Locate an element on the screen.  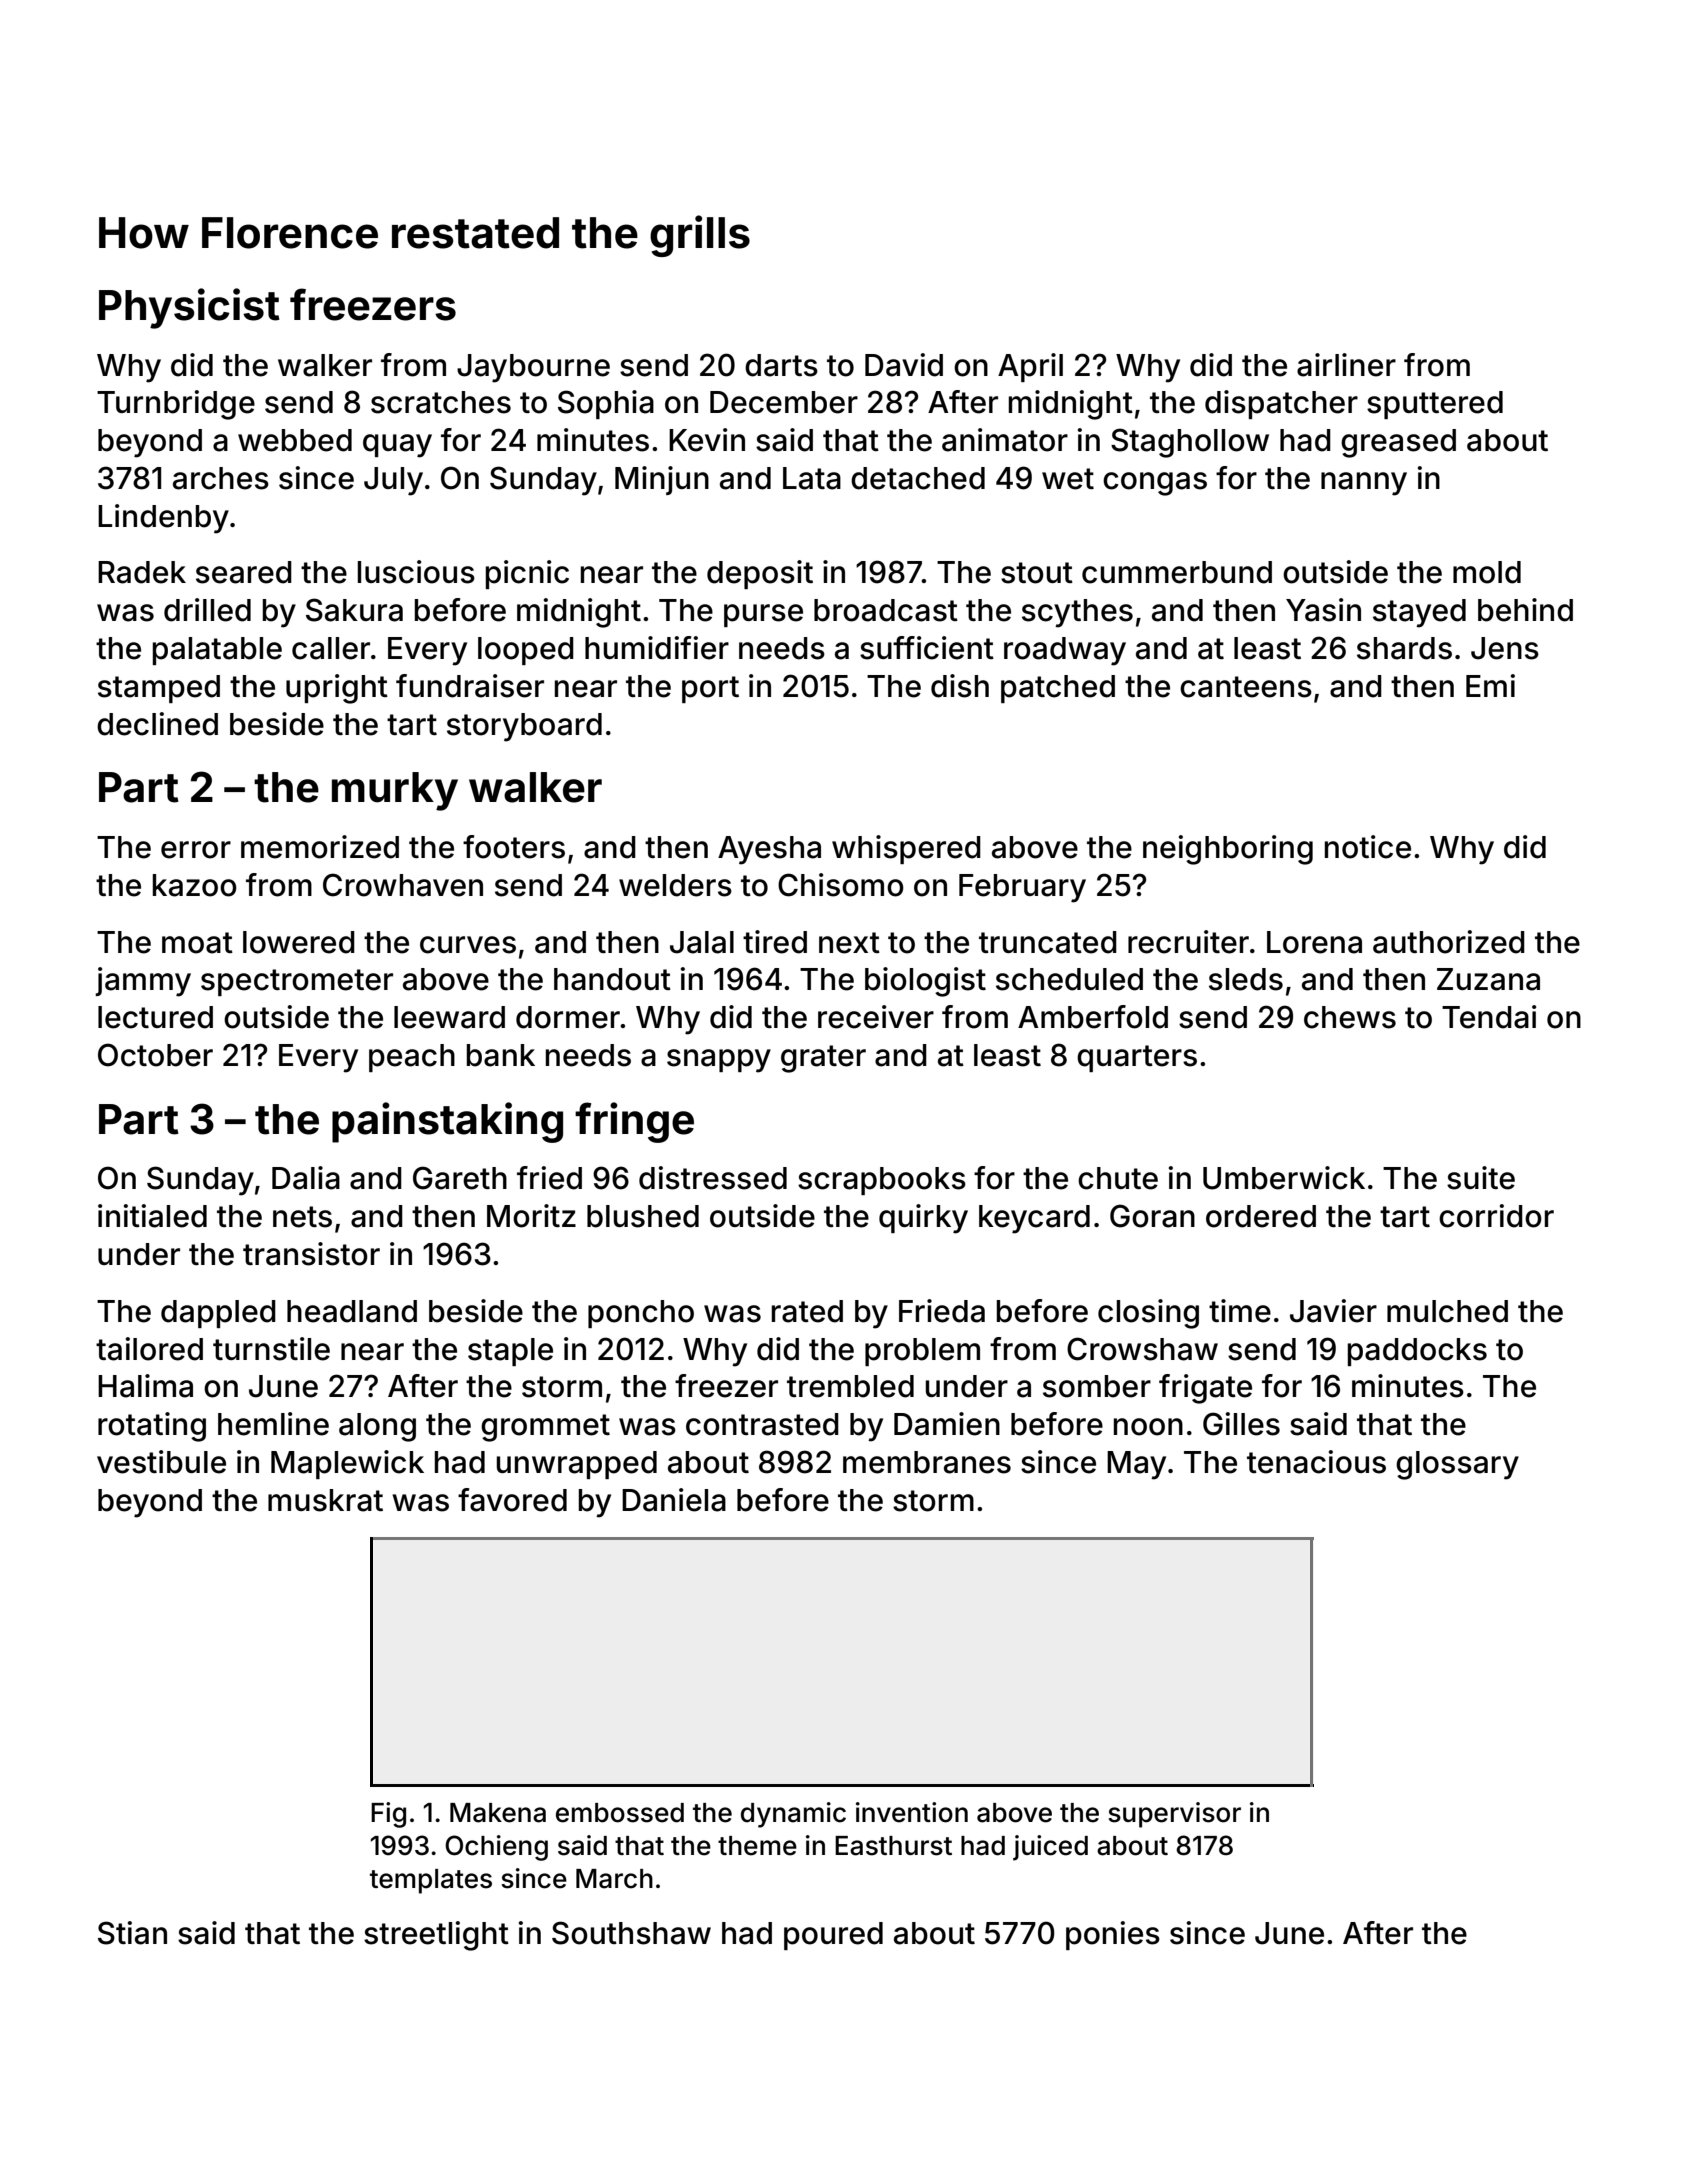
Emi is located at coordinates (1490, 685).
